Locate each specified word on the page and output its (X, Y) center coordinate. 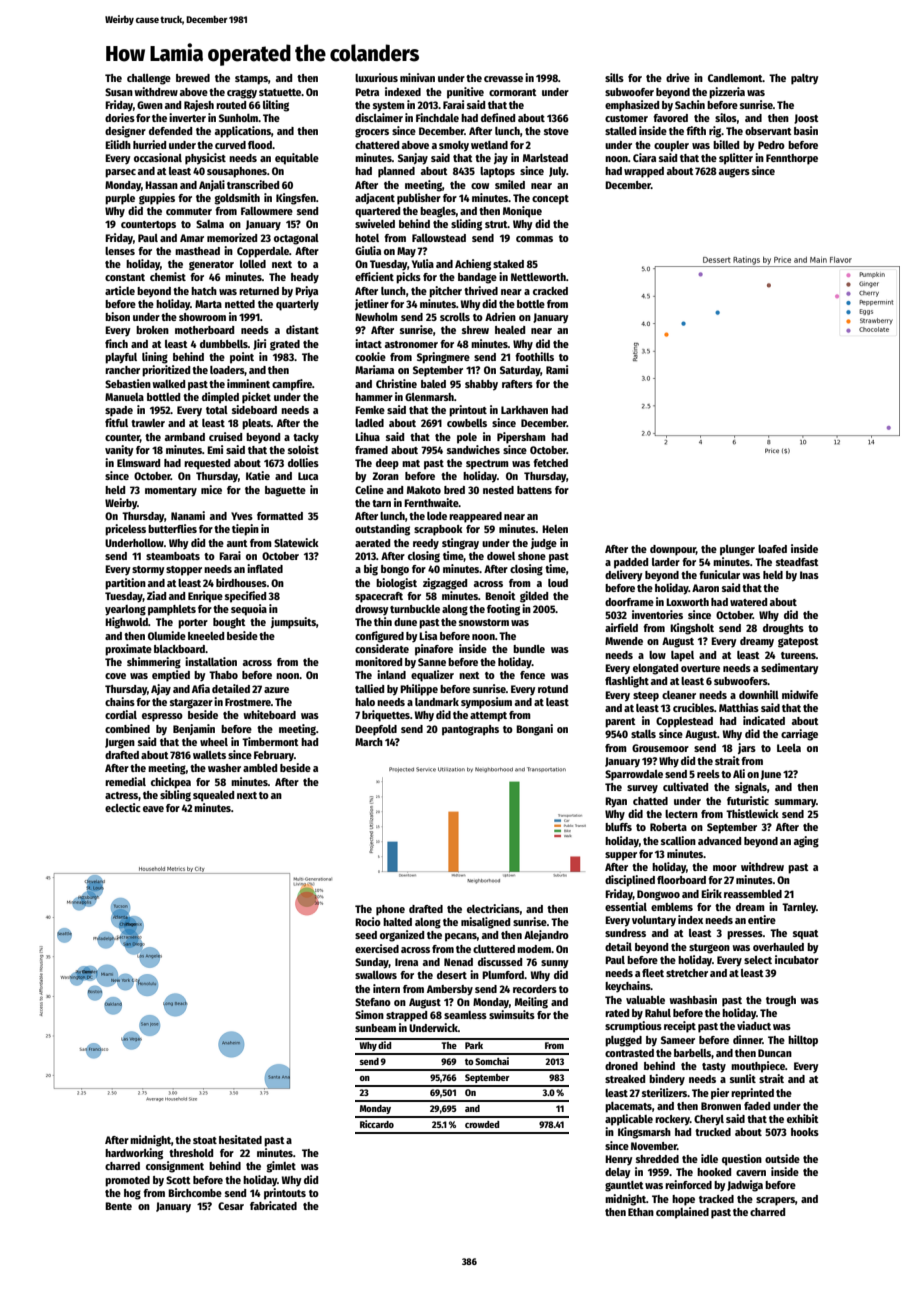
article (120, 290)
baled (433, 384)
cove (115, 676)
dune (405, 622)
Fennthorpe (792, 159)
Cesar (231, 1206)
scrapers (775, 1201)
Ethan (641, 1212)
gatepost (798, 643)
